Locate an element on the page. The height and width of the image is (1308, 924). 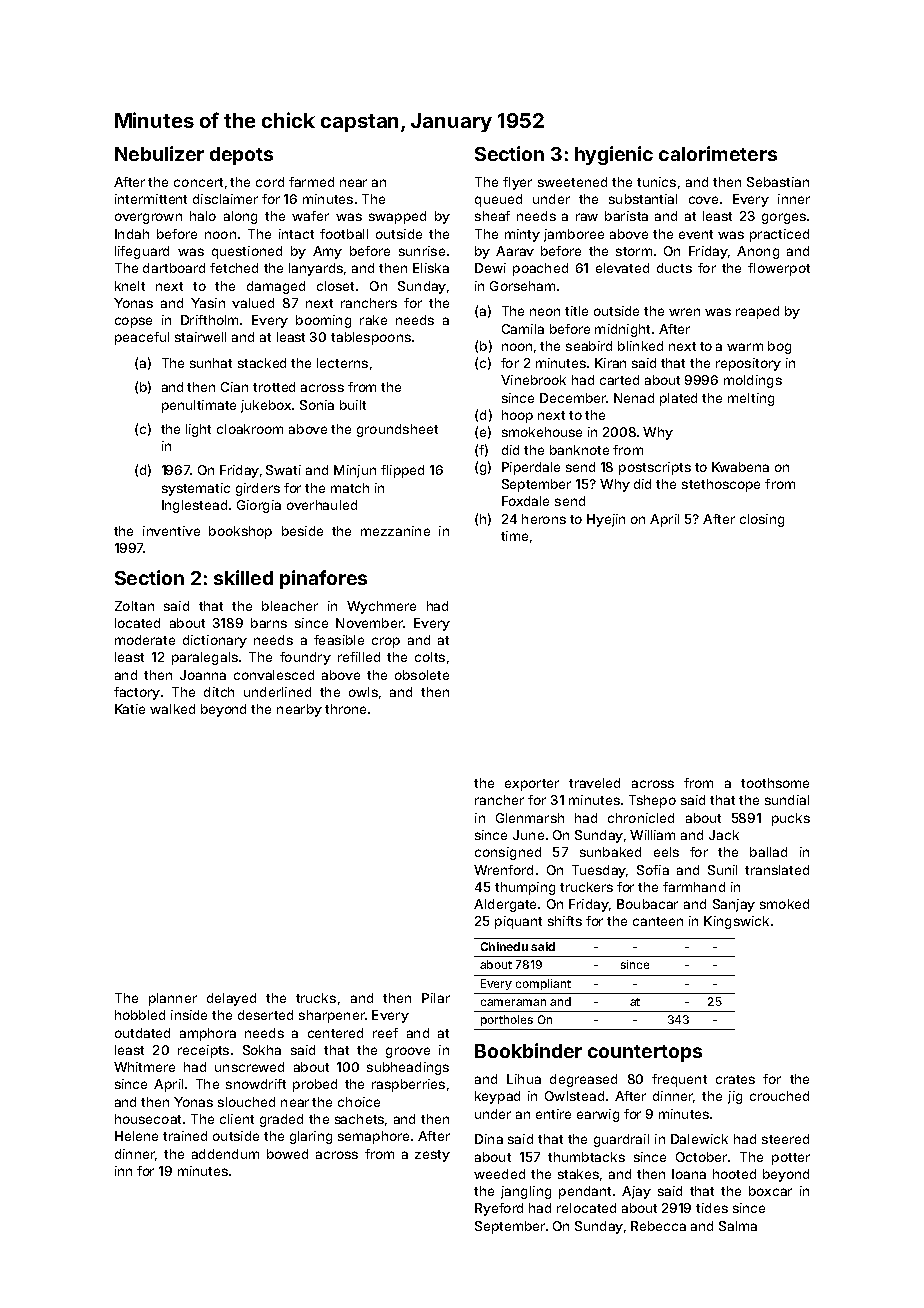
Aldergate is located at coordinates (505, 905).
